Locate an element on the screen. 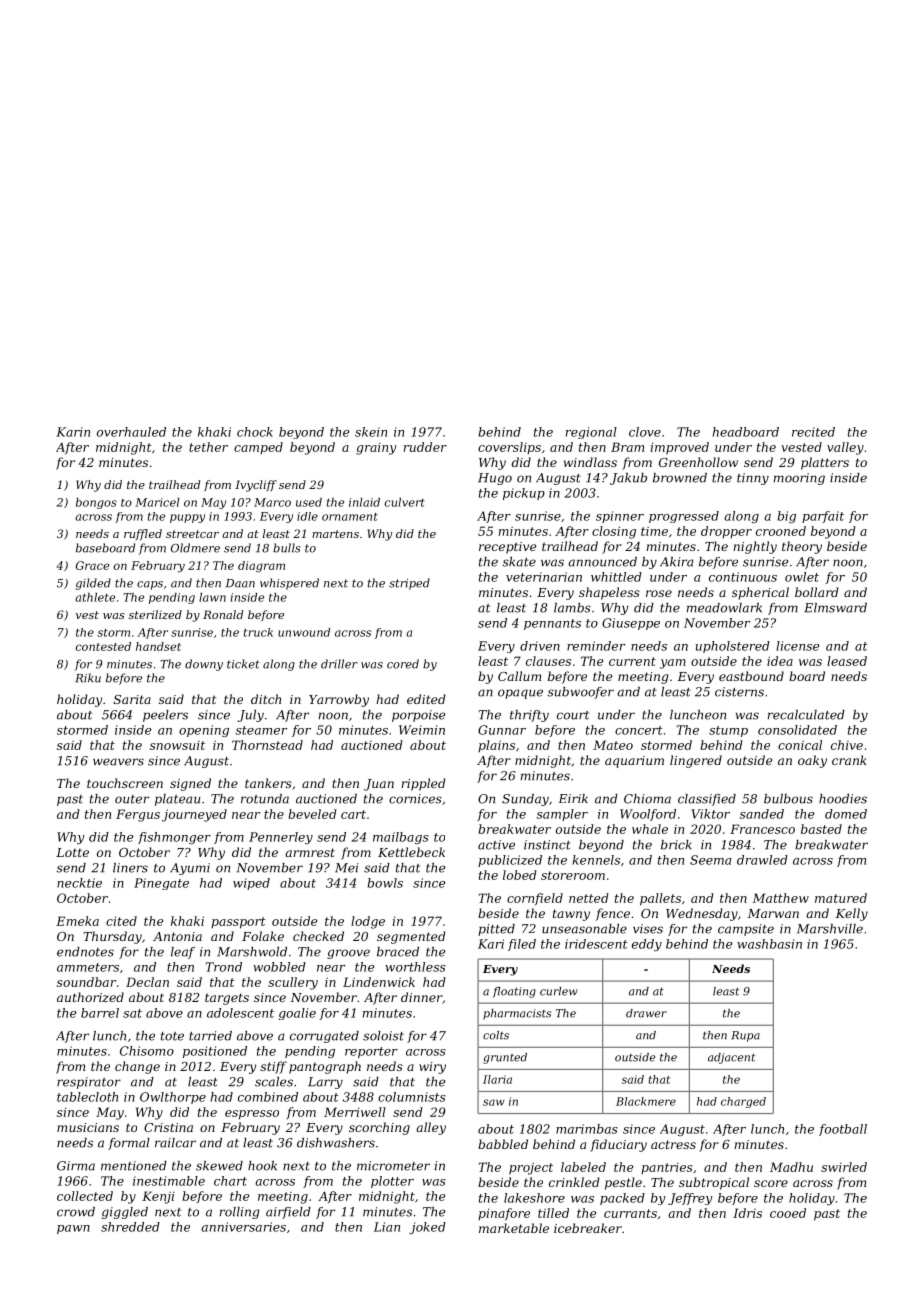  downy is located at coordinates (204, 665).
